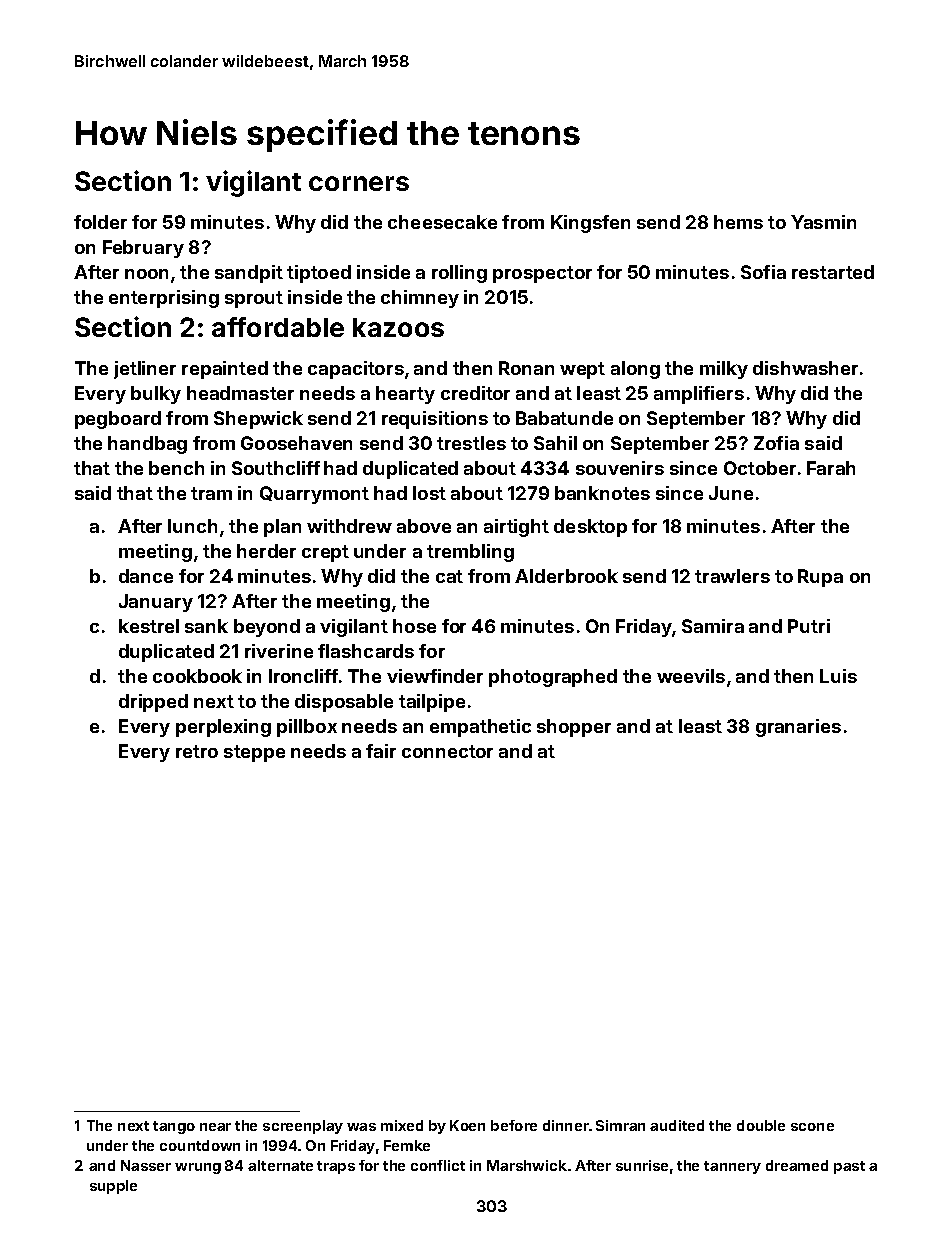 The image size is (952, 1233). I want to click on conflict, so click(438, 1165).
